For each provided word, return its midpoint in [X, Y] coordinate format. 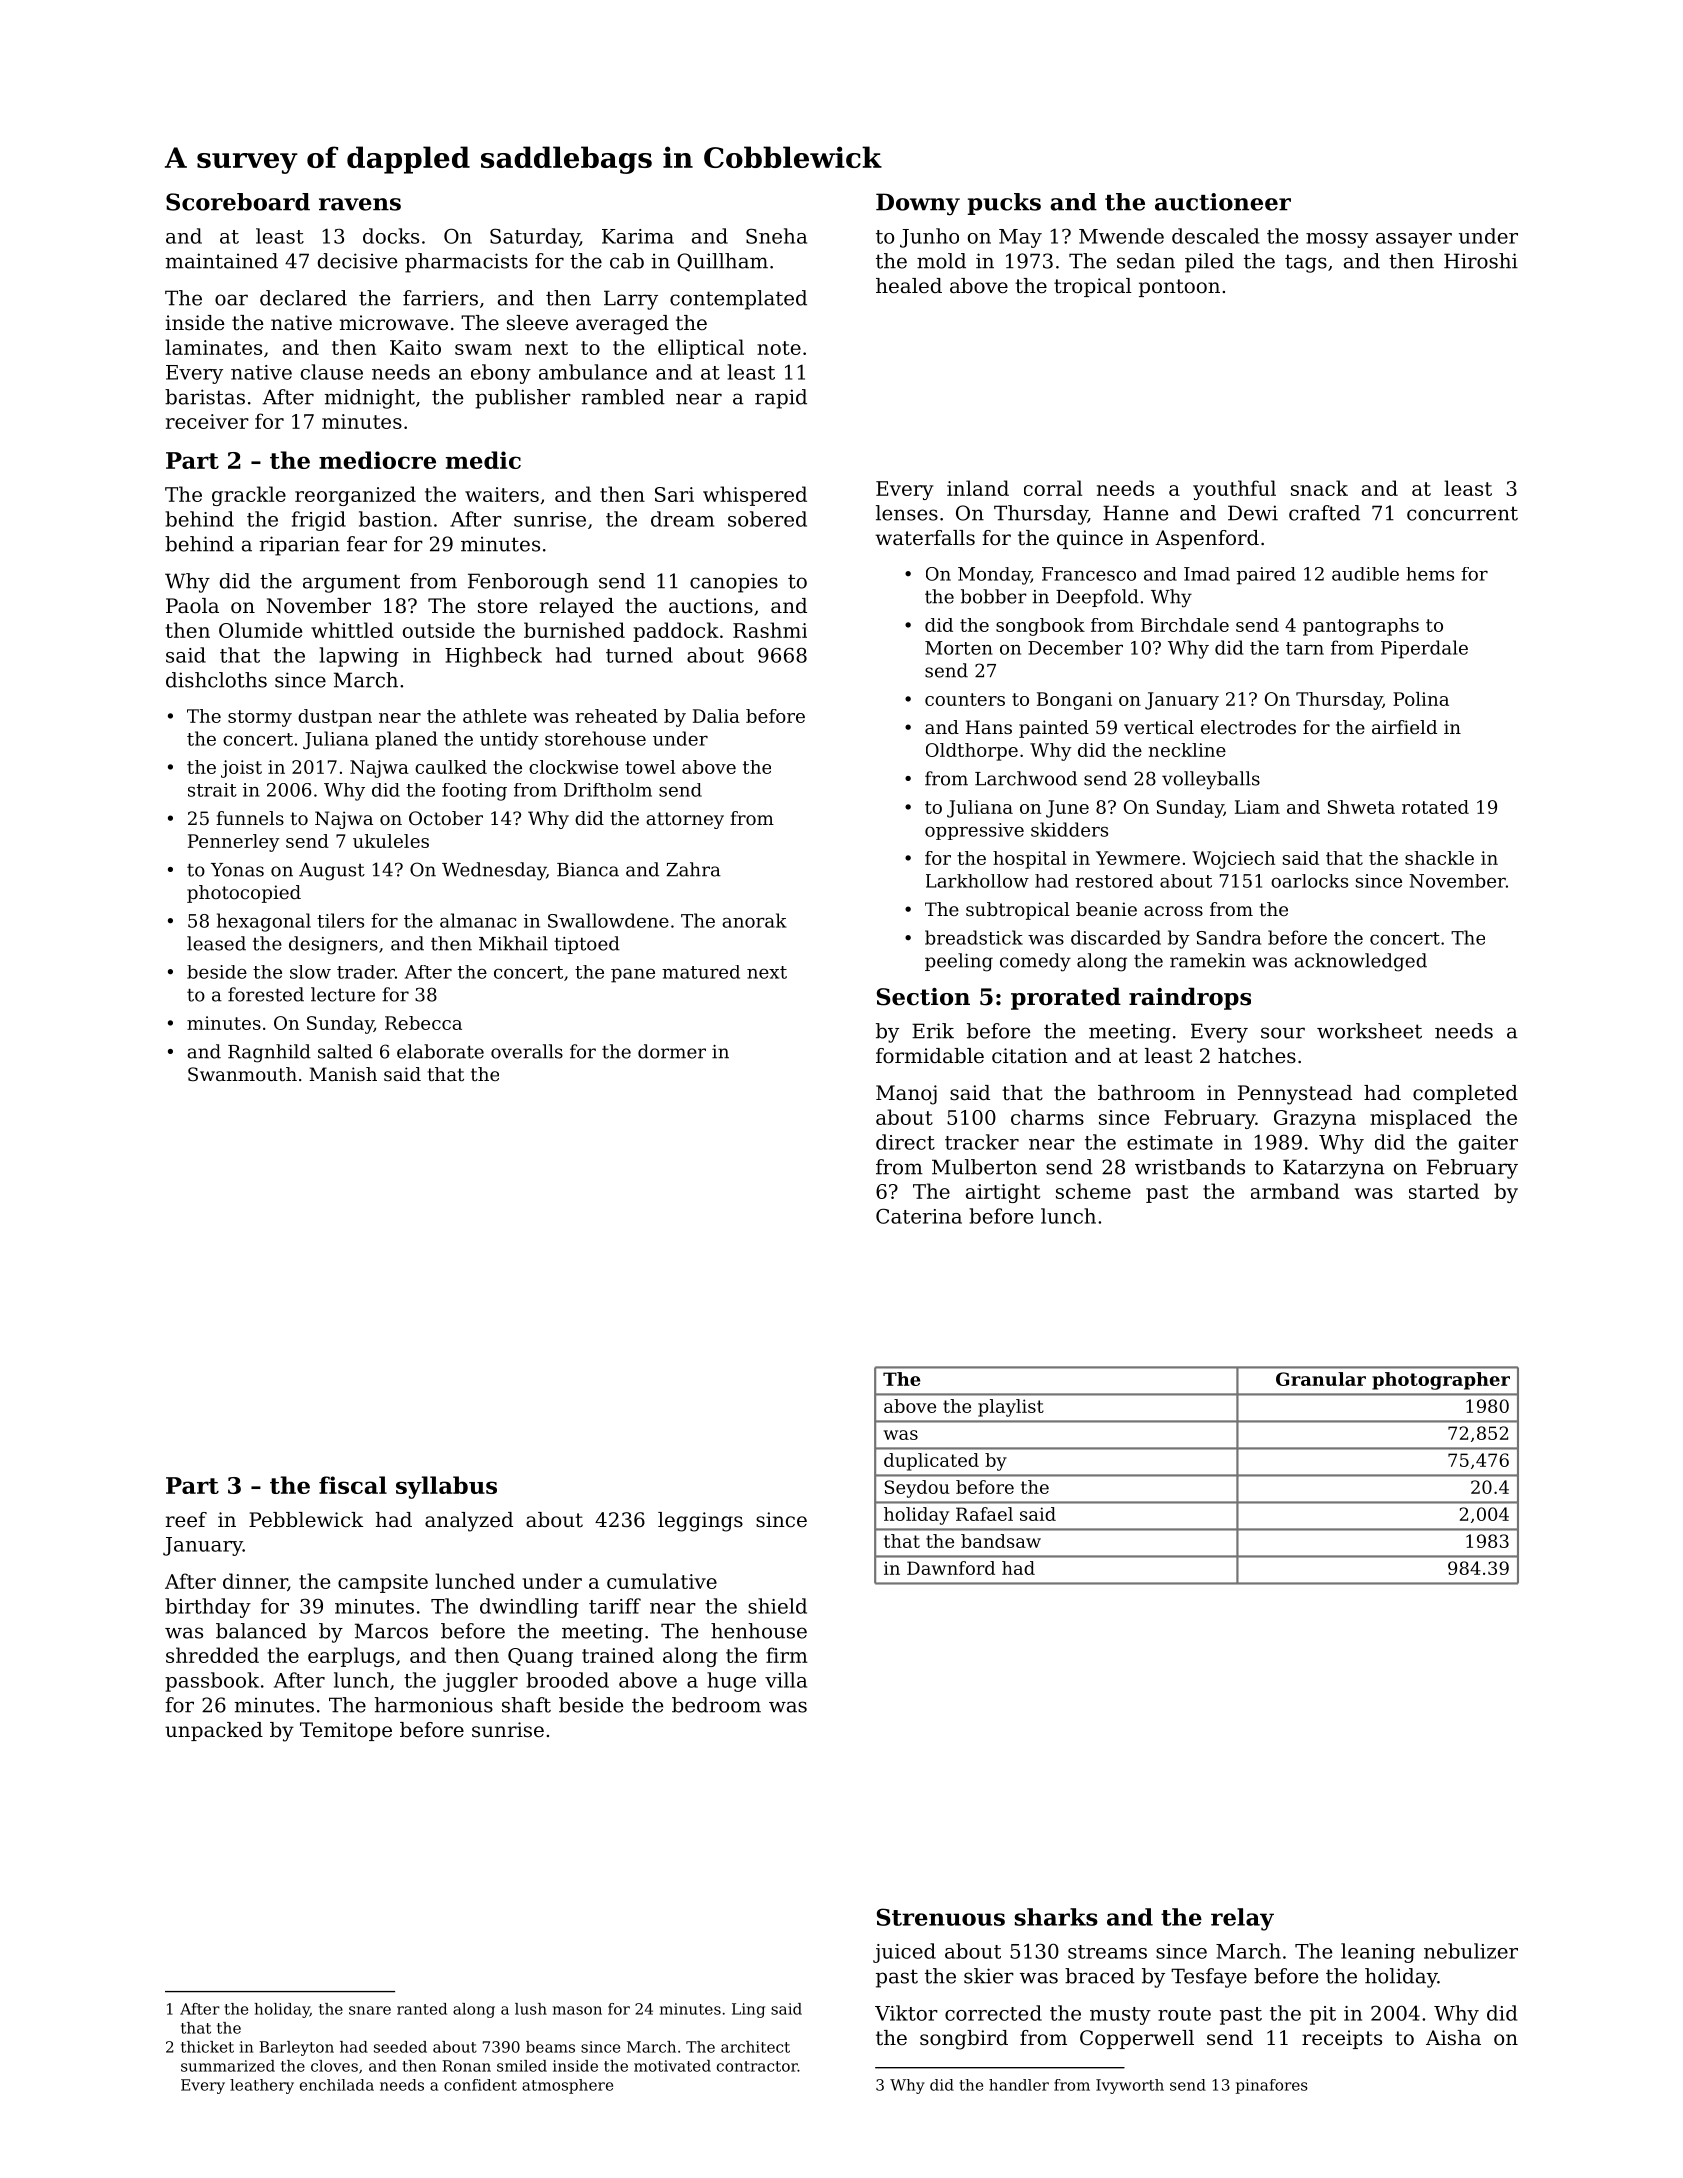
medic [483, 460]
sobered [767, 519]
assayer [1414, 240]
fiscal [353, 1485]
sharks [1056, 1917]
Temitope [346, 1731]
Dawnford [951, 1568]
